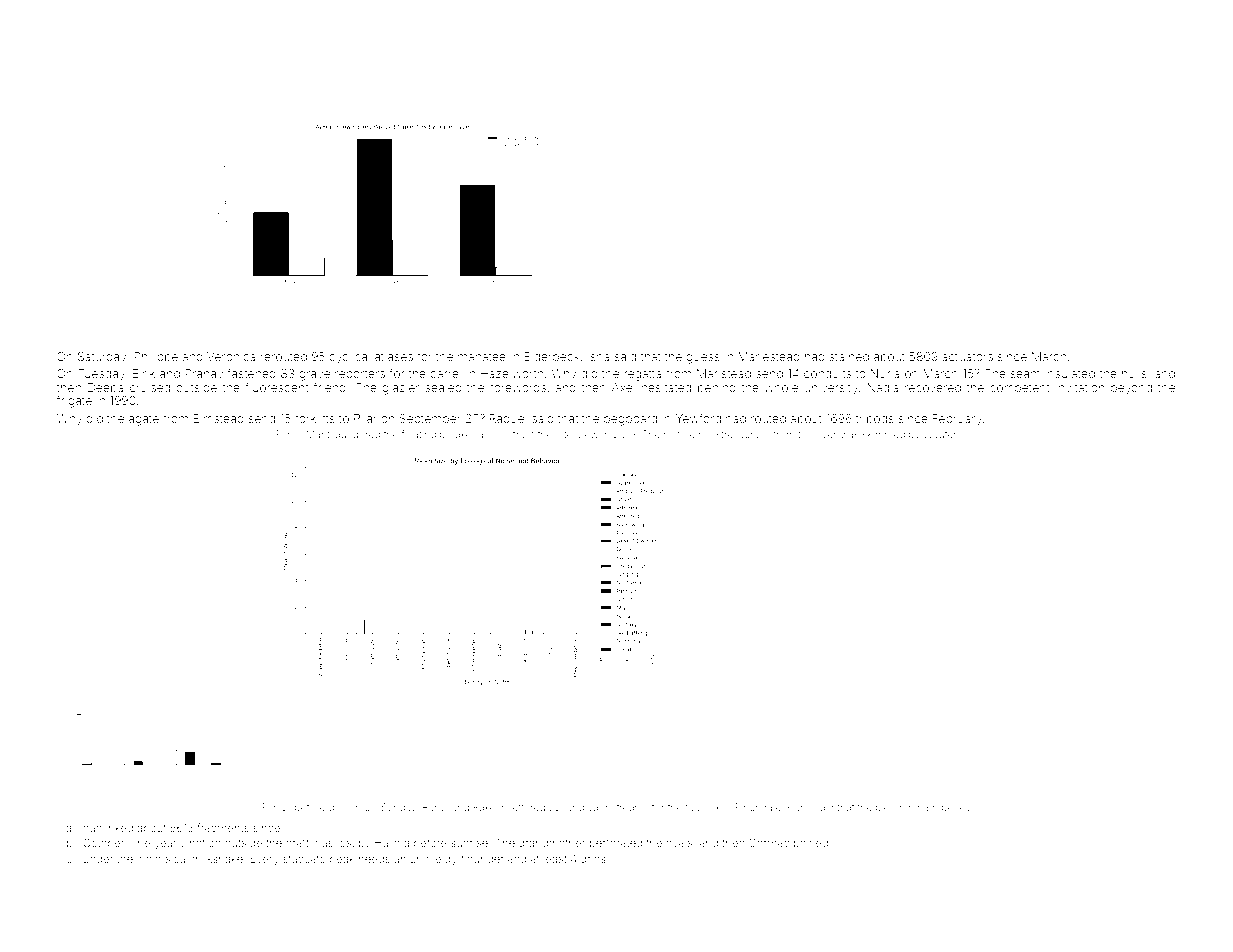  What do you see at coordinates (345, 843) in the screenshot?
I see `lost` at bounding box center [345, 843].
